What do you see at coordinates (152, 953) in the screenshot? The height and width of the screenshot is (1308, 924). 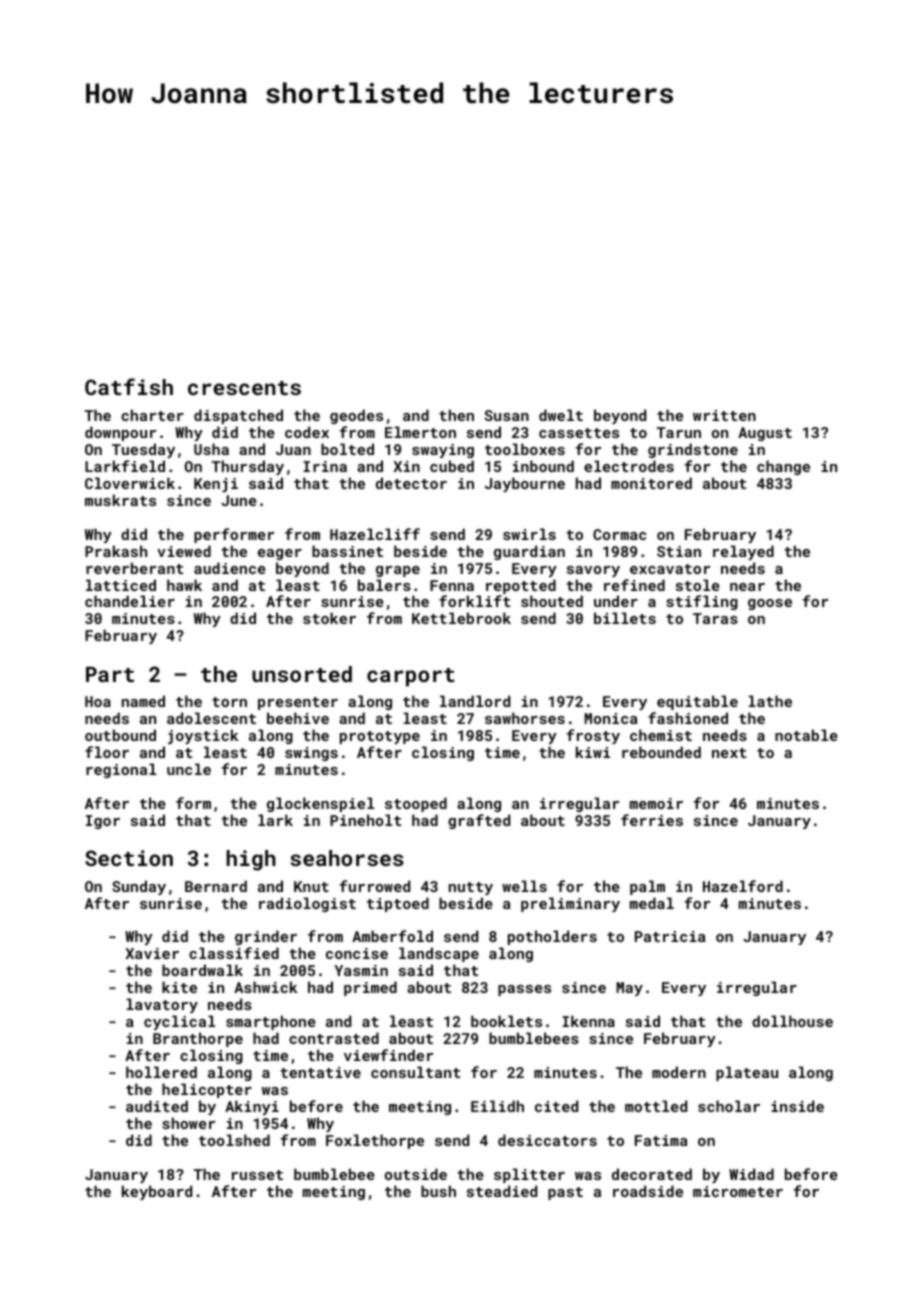 I see `Xavier` at bounding box center [152, 953].
